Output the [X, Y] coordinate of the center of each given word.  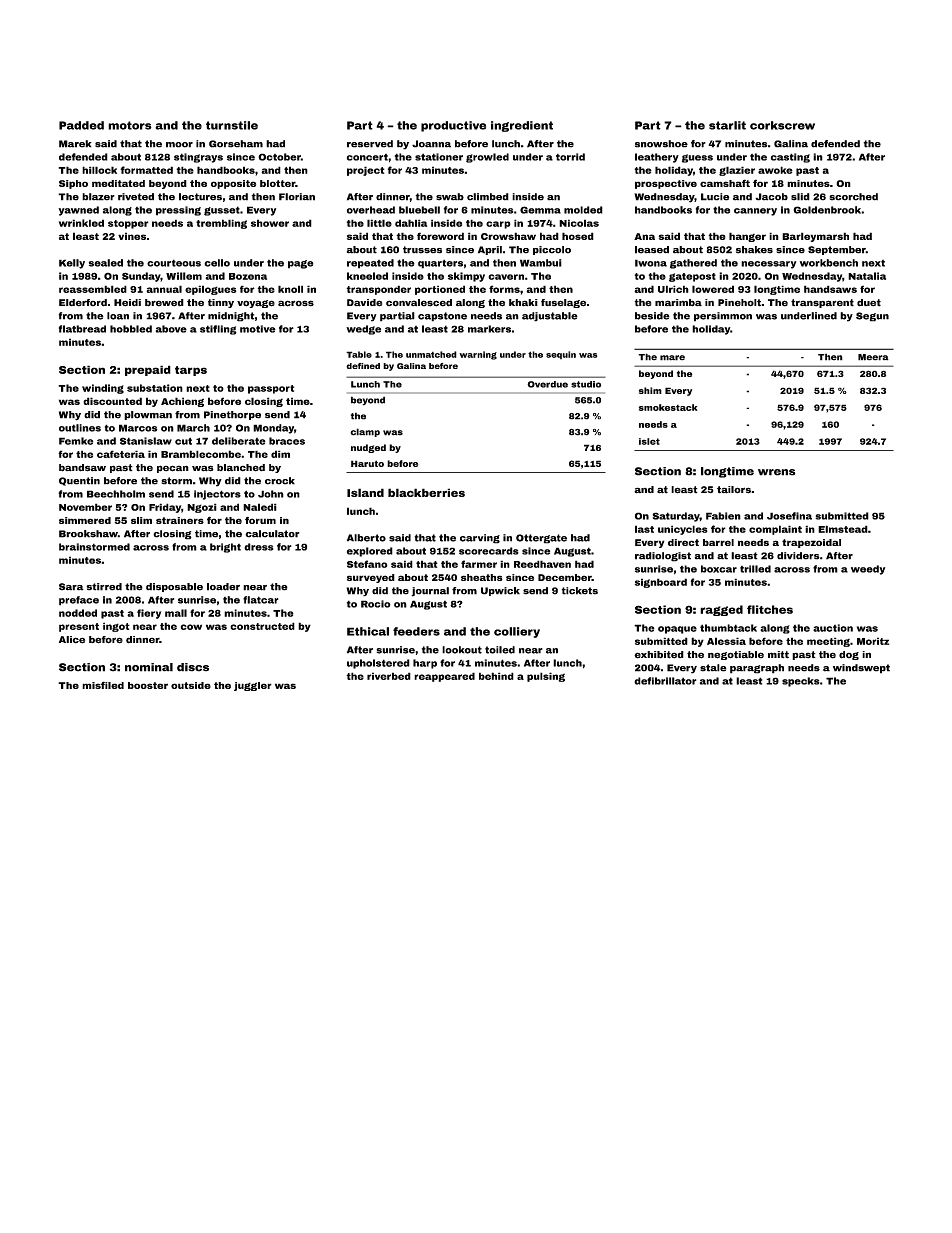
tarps [191, 371]
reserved [370, 144]
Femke [76, 441]
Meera [873, 357]
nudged [368, 448]
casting [790, 158]
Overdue [547, 384]
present [79, 627]
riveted [136, 197]
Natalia [867, 276]
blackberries [426, 492]
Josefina [789, 516]
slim [141, 520]
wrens [776, 472]
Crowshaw [508, 236]
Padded [81, 125]
